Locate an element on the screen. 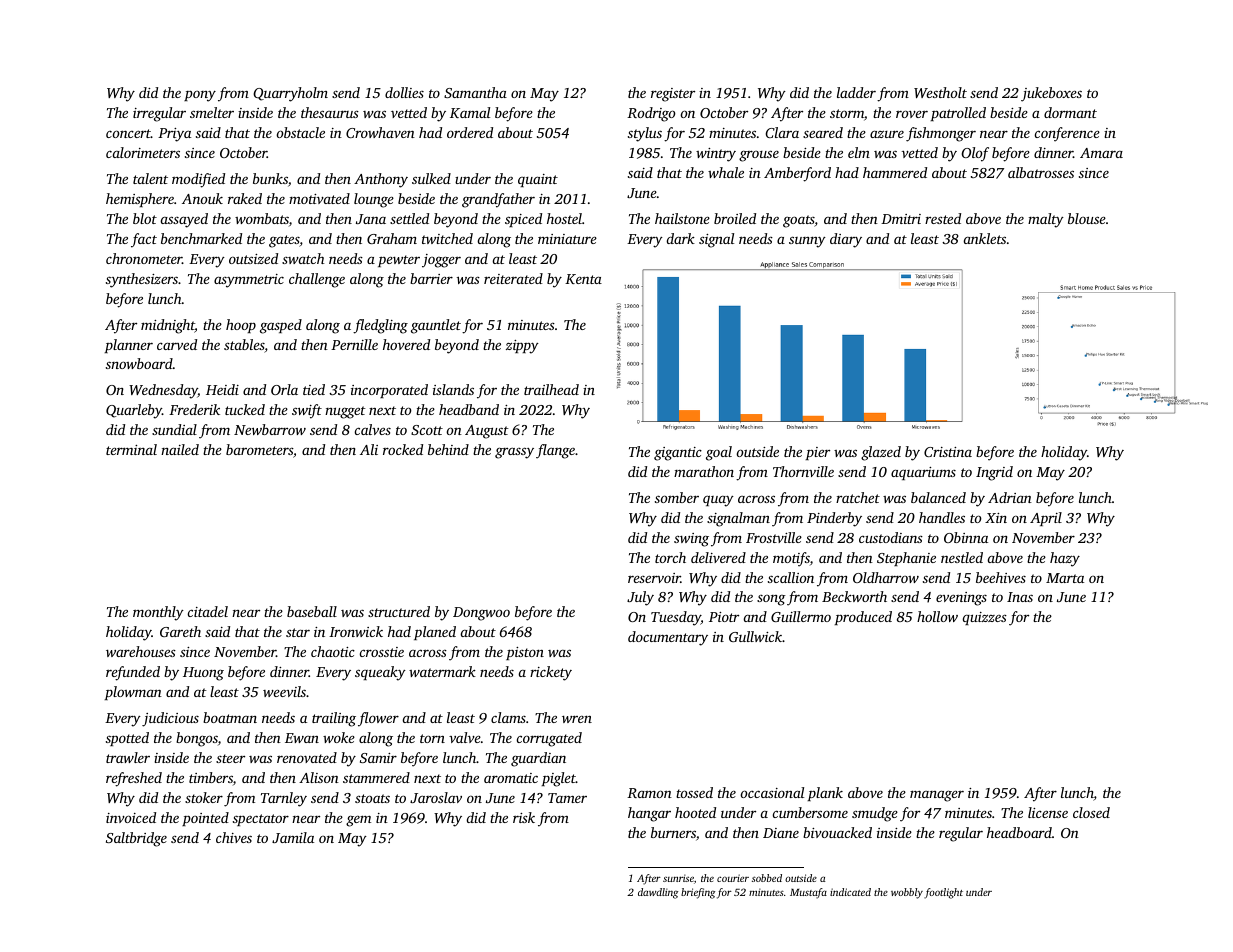 Image resolution: width=1233 pixels, height=952 pixels. Westholt is located at coordinates (940, 92).
